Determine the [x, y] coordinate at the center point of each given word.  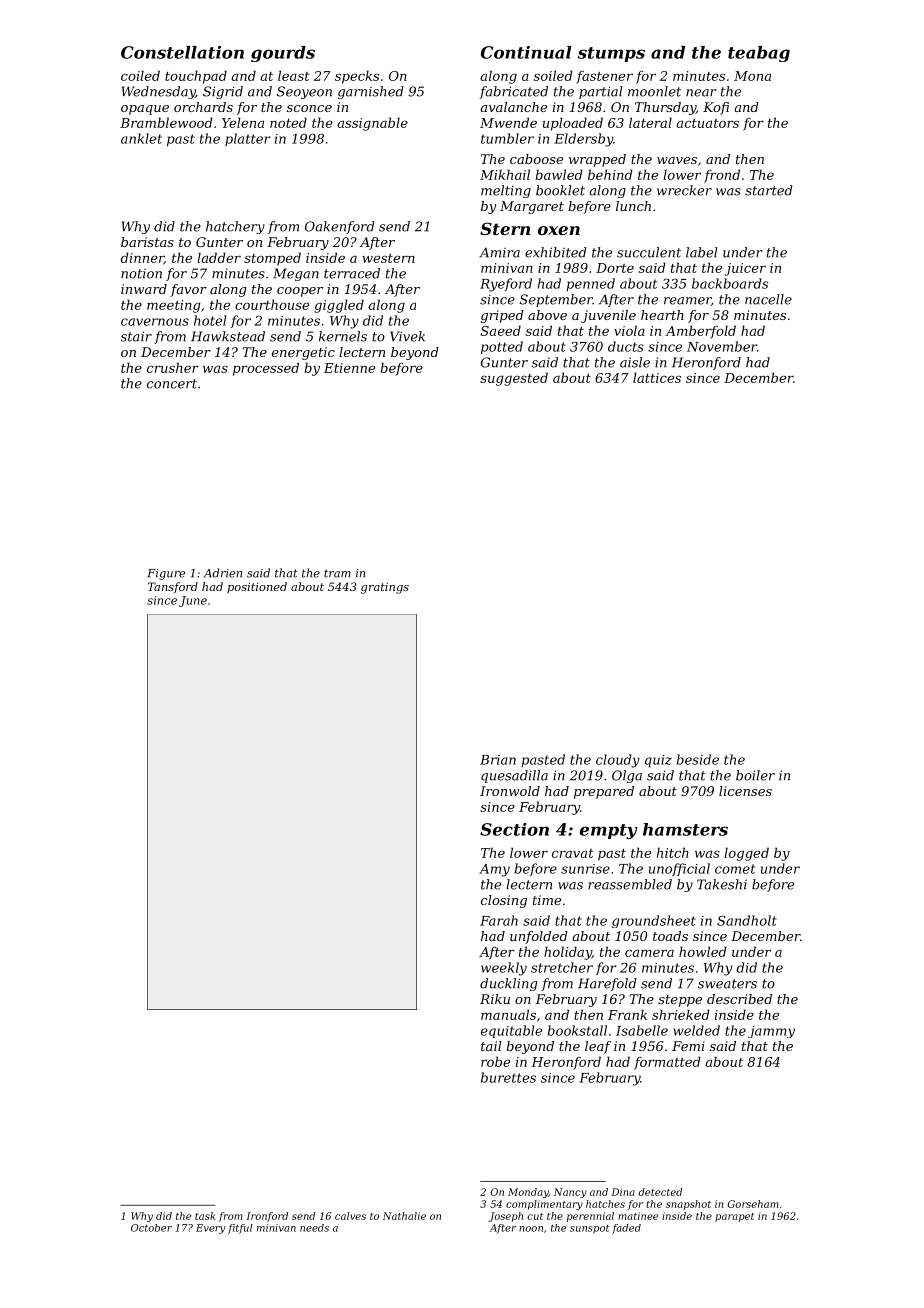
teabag [759, 54]
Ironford [267, 1217]
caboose [536, 159]
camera [649, 953]
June [193, 601]
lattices [657, 377]
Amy [494, 870]
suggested [514, 379]
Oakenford [340, 227]
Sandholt [747, 920]
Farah [499, 920]
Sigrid [223, 92]
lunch [633, 206]
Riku [495, 999]
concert [172, 384]
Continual [526, 52]
